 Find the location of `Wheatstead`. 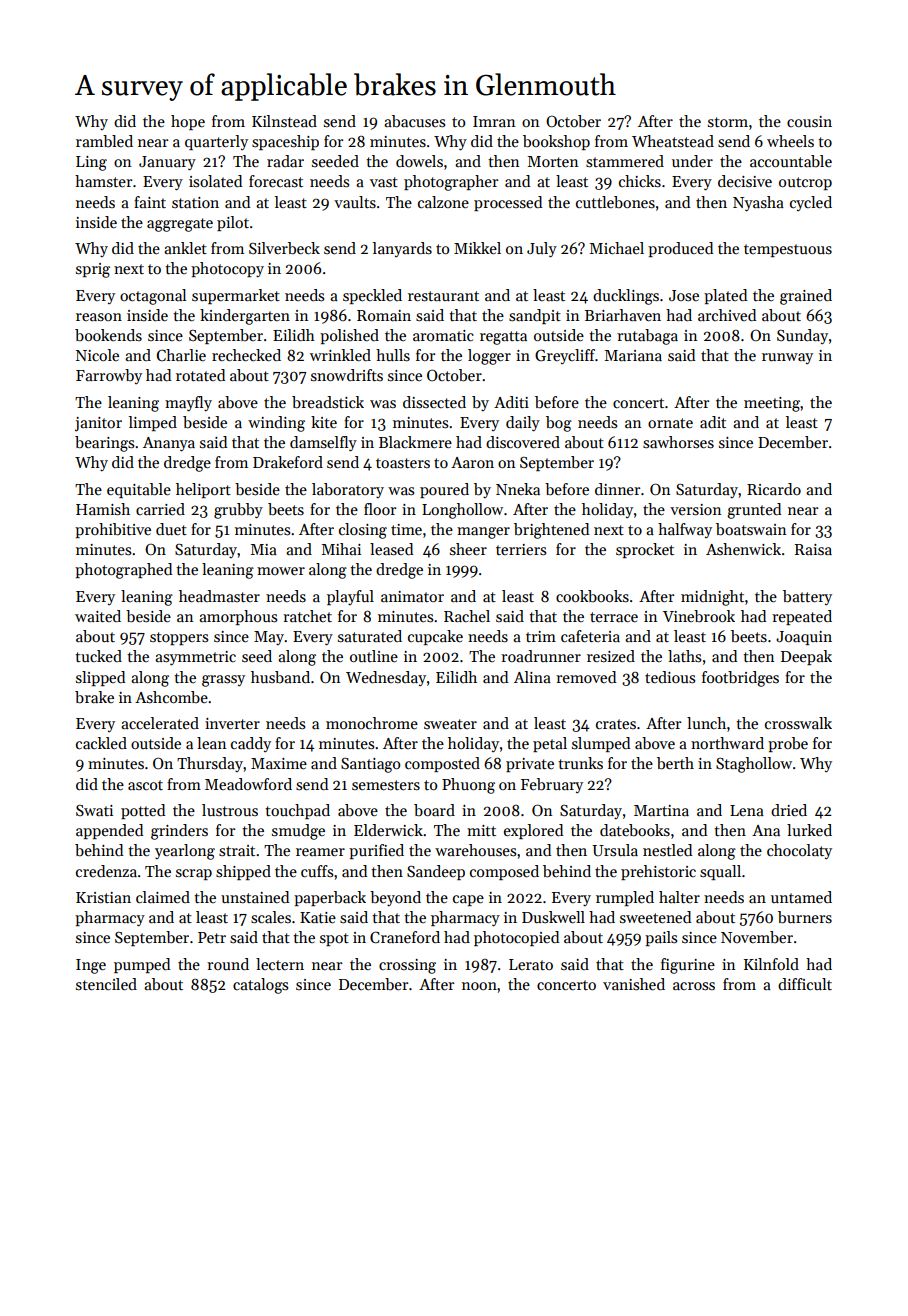

Wheatstead is located at coordinates (673, 141).
